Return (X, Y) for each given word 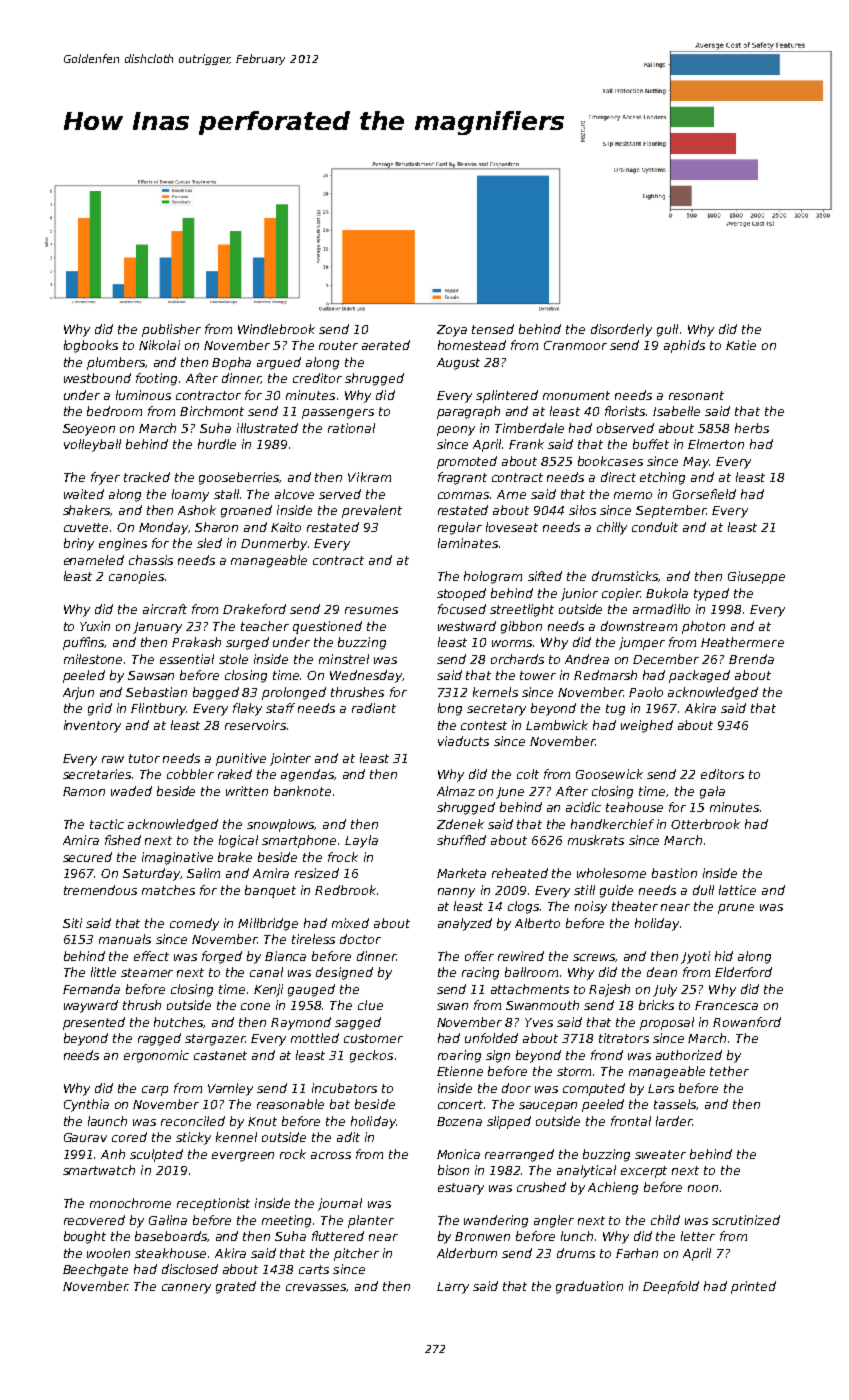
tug (615, 710)
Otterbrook (705, 824)
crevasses (316, 1288)
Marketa (461, 873)
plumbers (116, 363)
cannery (186, 1289)
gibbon (521, 627)
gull (667, 330)
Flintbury (158, 709)
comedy (194, 924)
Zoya (452, 331)
